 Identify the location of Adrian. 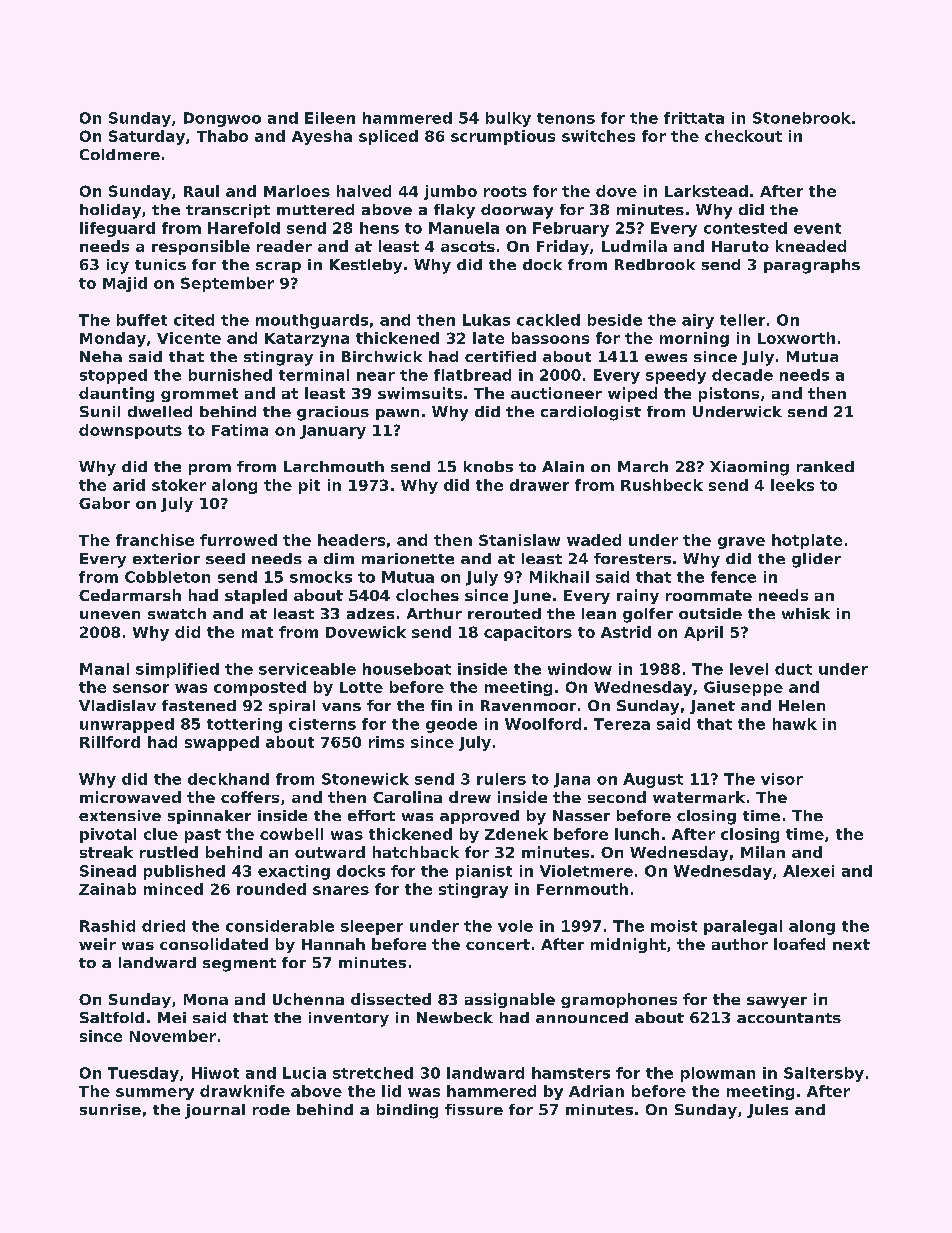
(596, 1091).
